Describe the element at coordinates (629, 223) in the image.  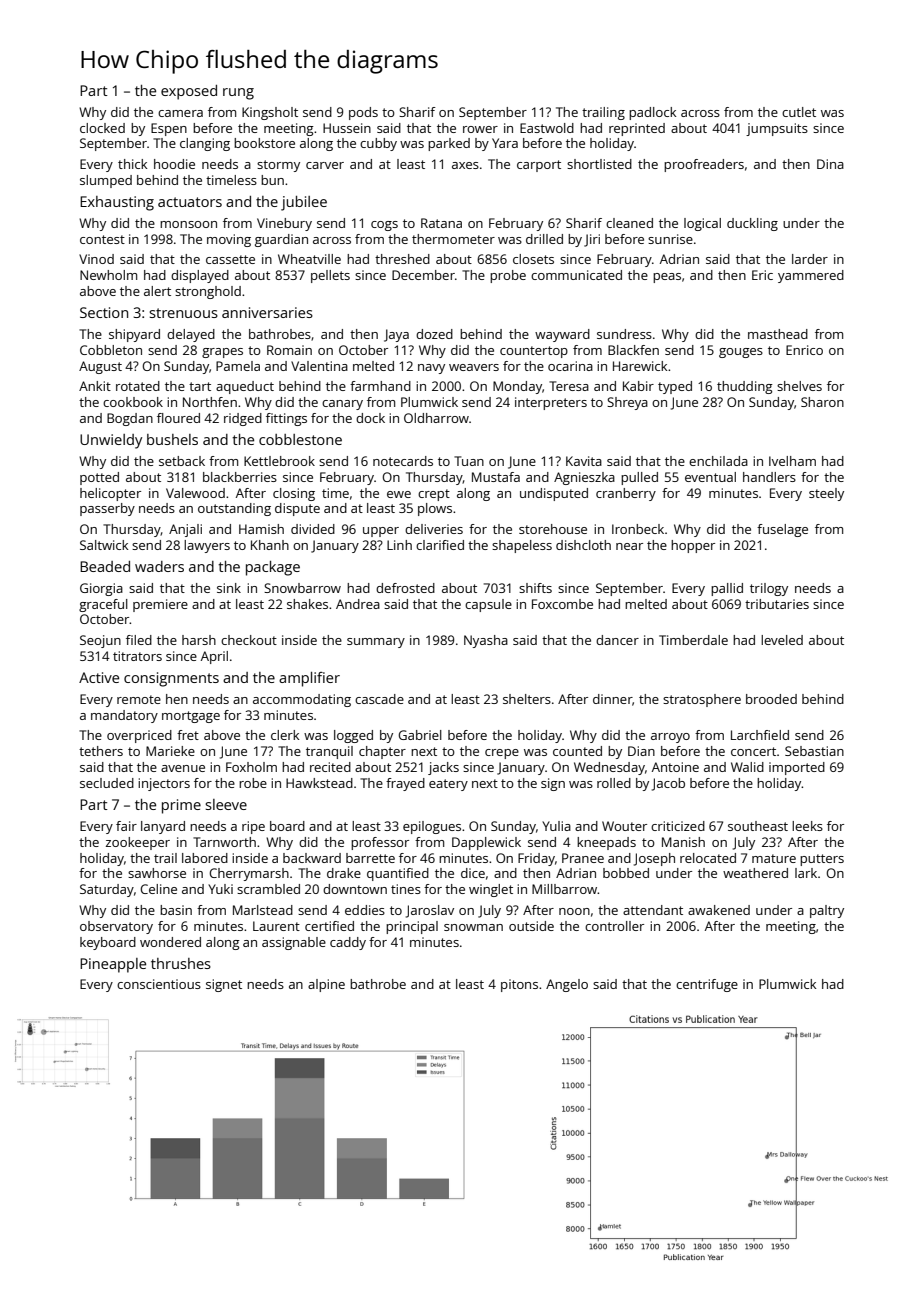
I see `cleaned` at that location.
